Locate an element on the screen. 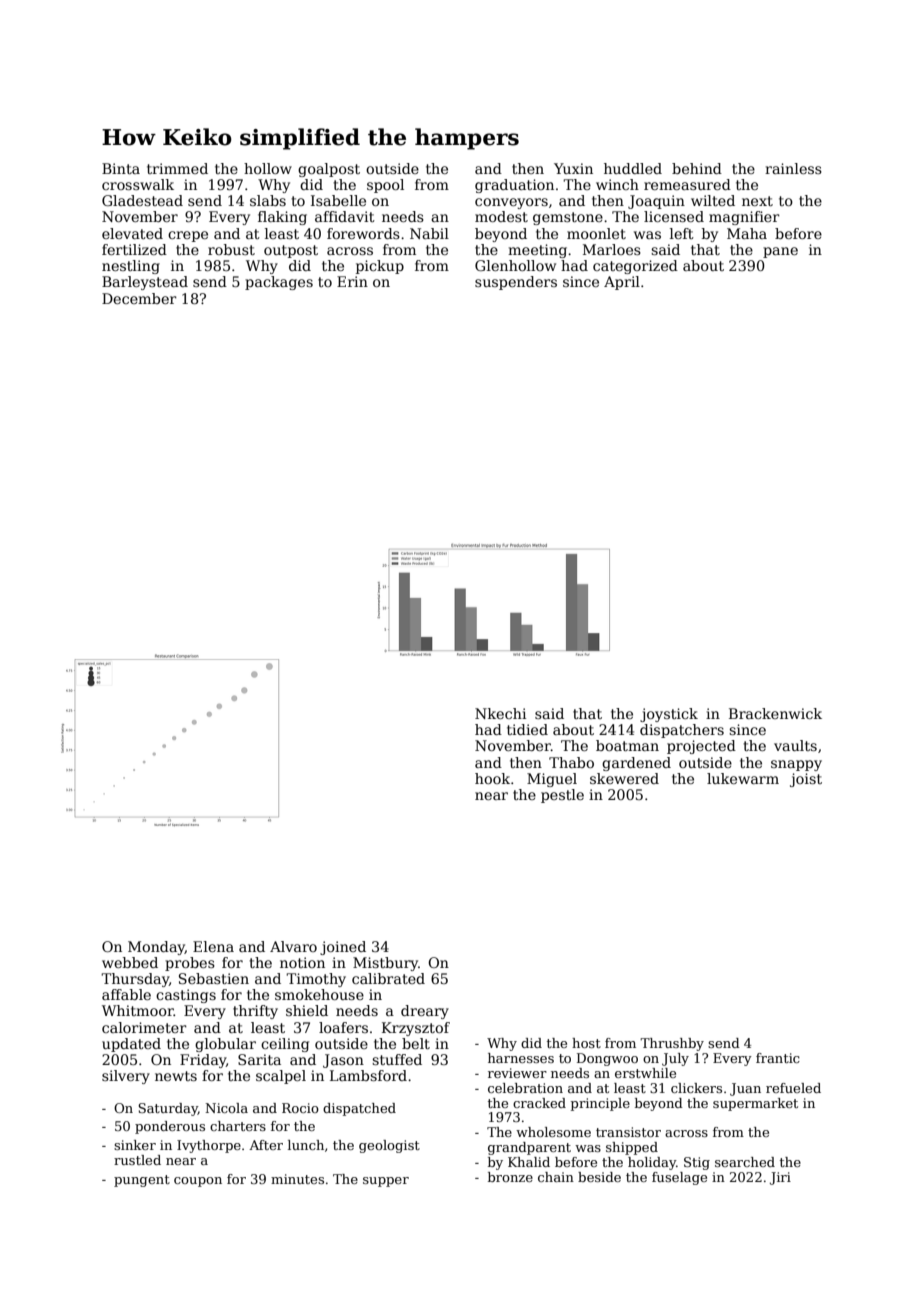 Image resolution: width=924 pixels, height=1308 pixels. tidied is located at coordinates (527, 729).
